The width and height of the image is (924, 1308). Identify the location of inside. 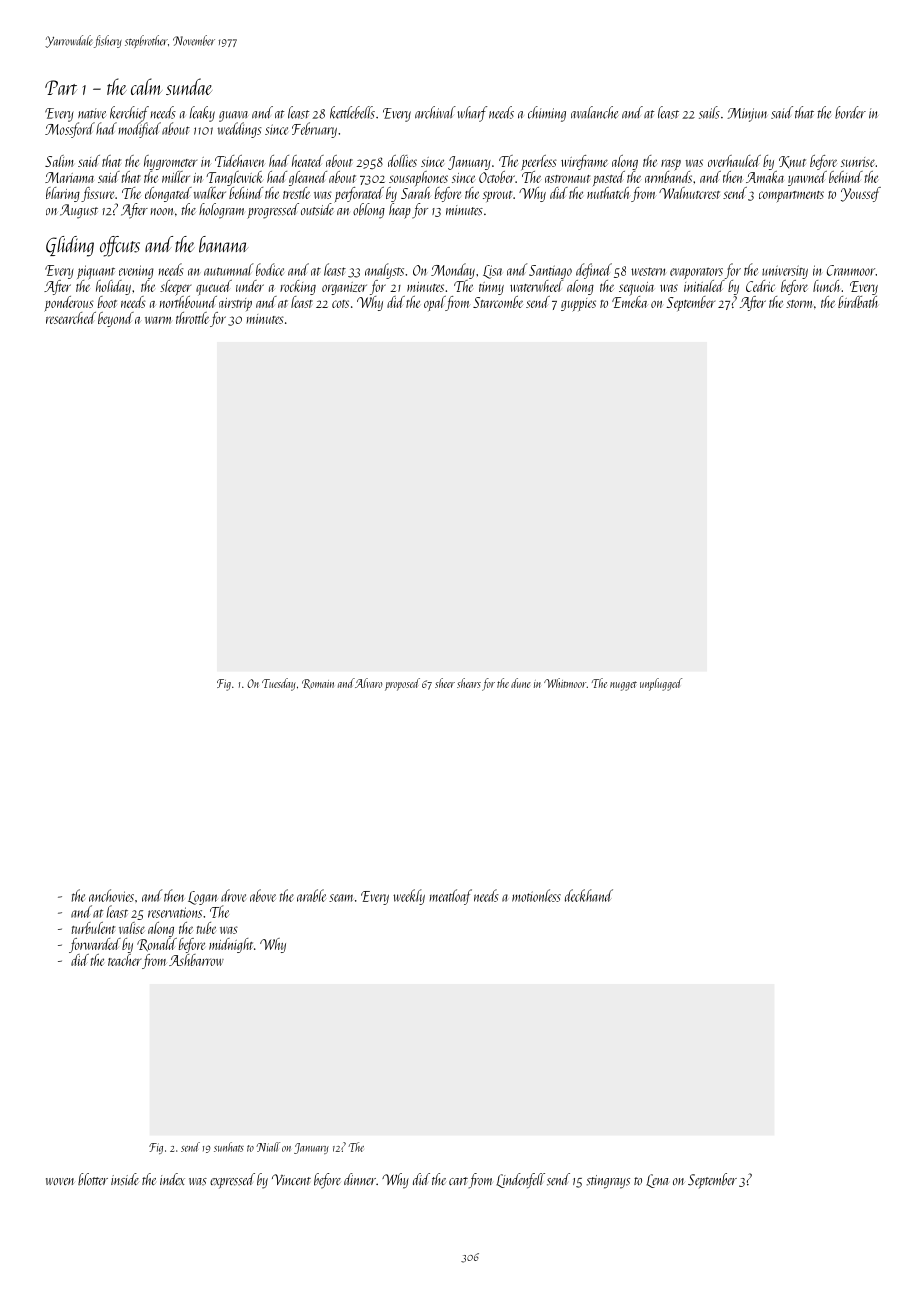
(125, 1179).
